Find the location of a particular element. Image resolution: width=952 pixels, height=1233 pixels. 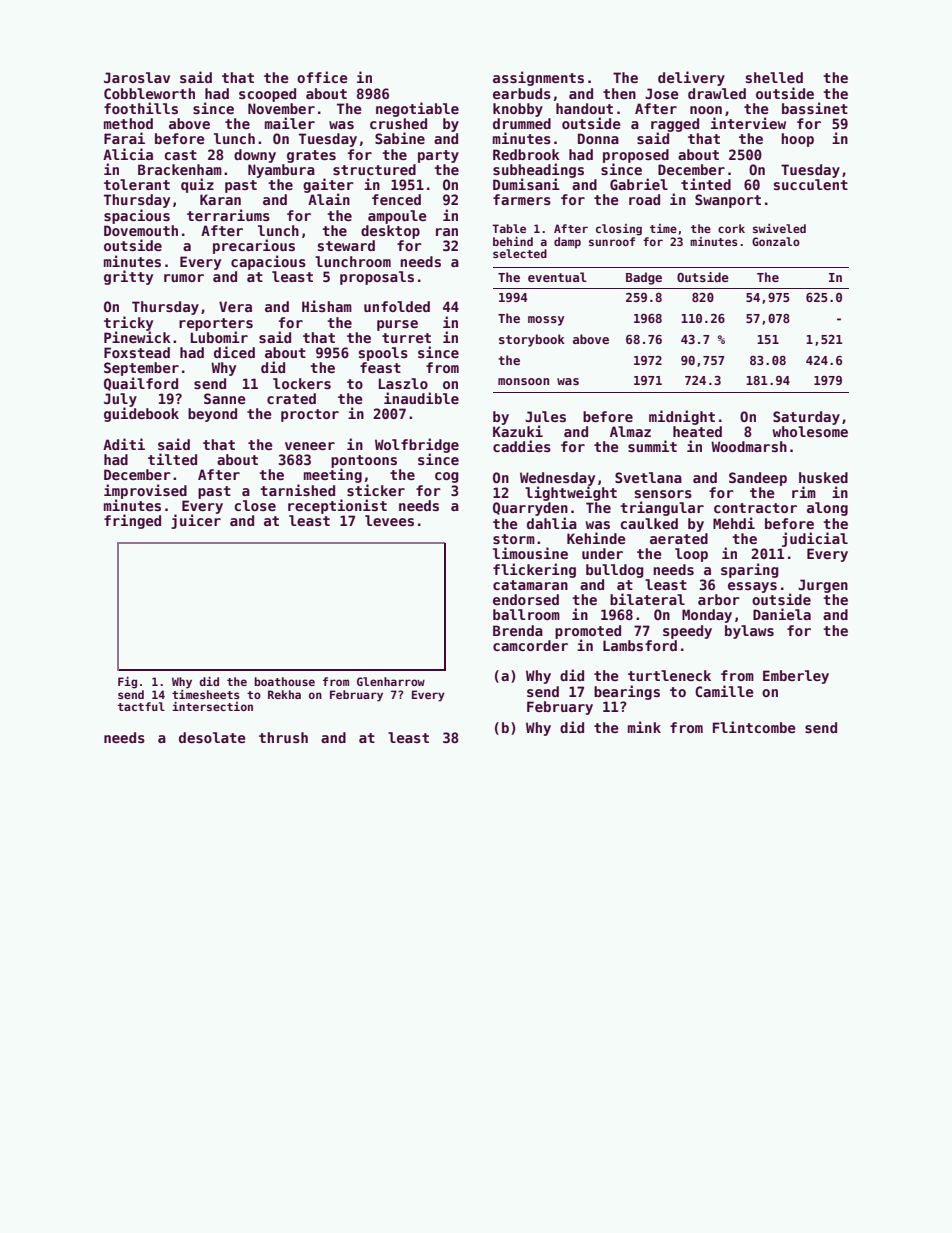

Quarryden is located at coordinates (530, 509).
